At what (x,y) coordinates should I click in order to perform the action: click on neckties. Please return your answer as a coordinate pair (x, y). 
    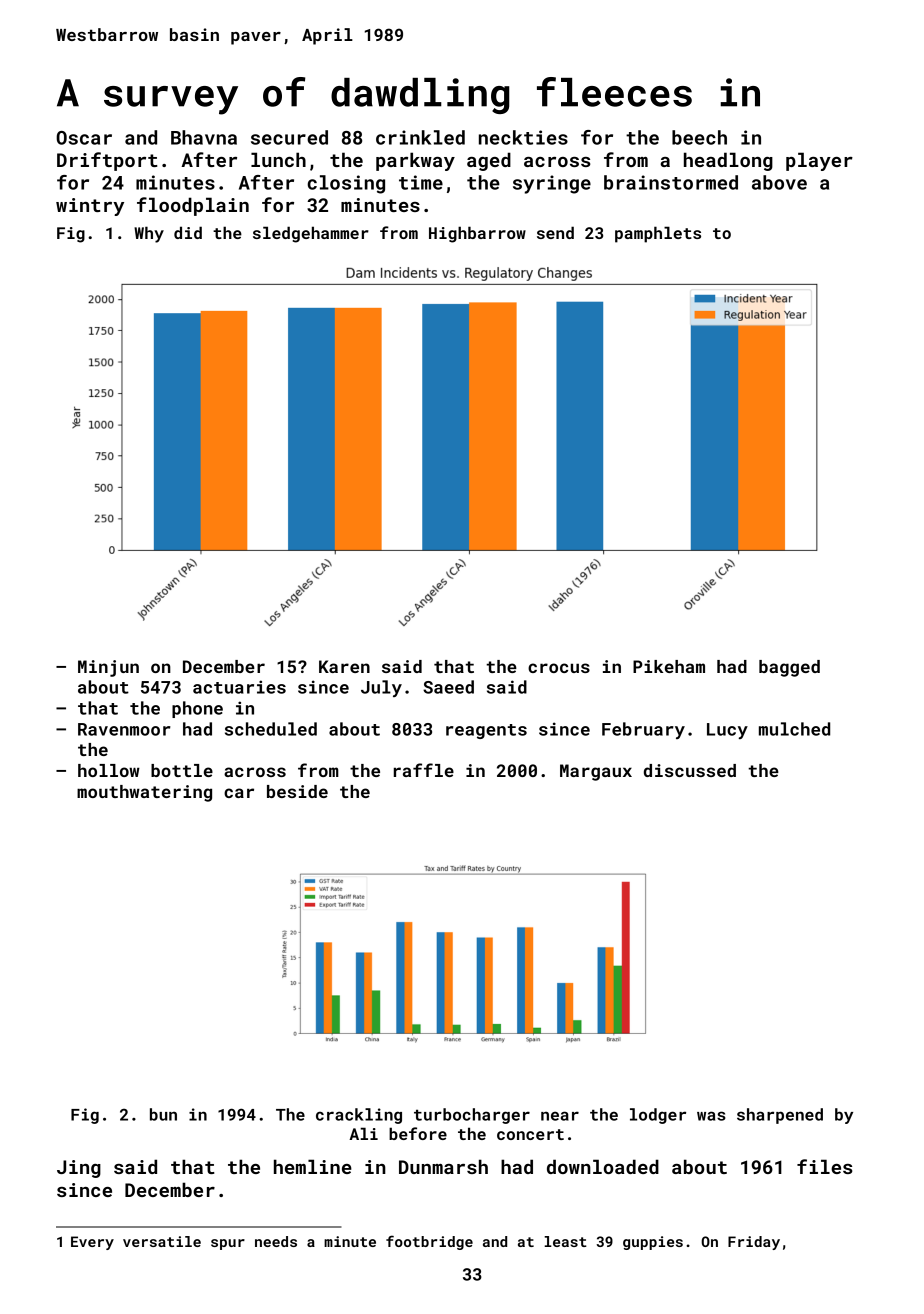
    Looking at the image, I should click on (523, 137).
